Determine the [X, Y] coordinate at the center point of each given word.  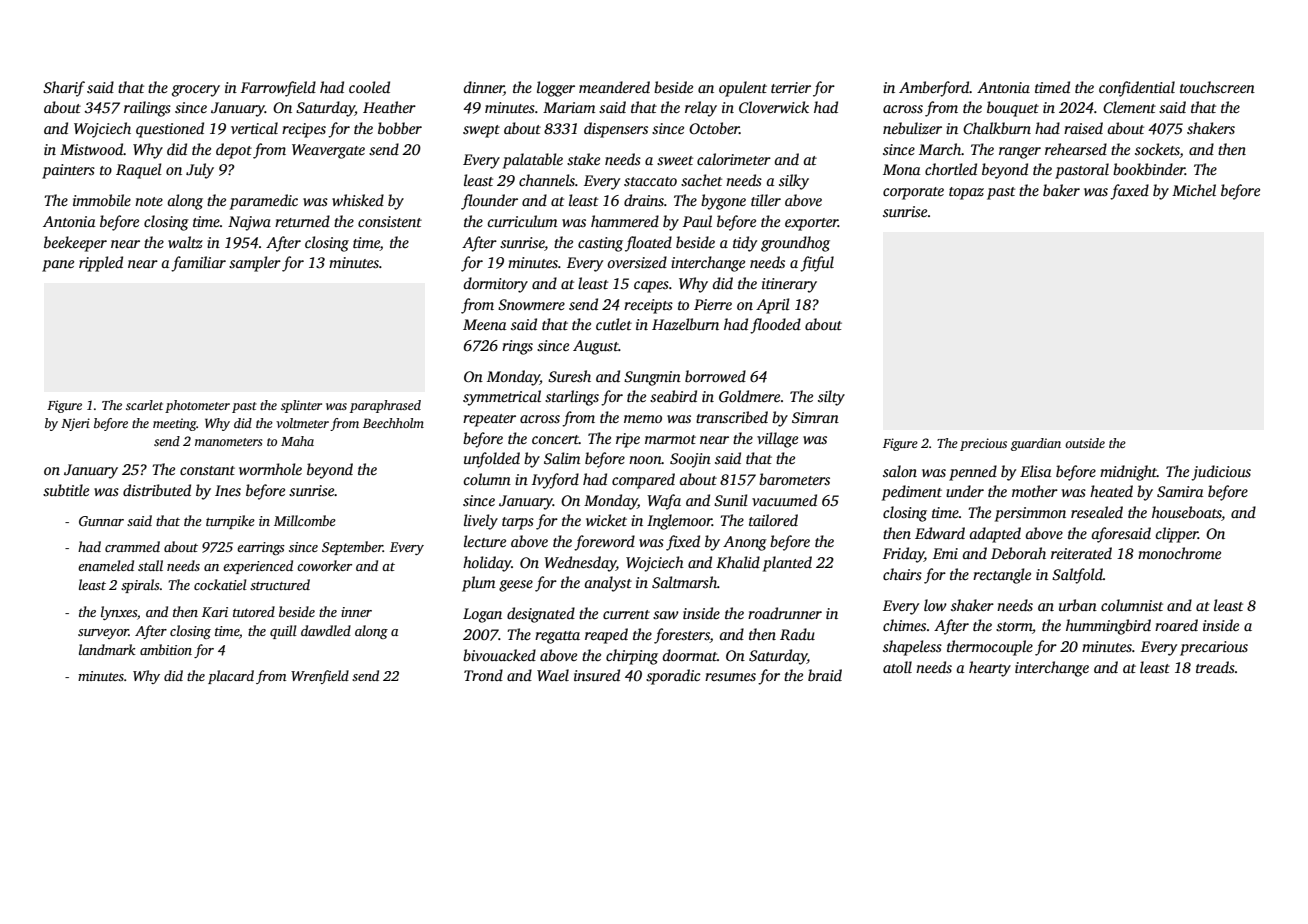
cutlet [614, 324]
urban [1078, 605]
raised [1083, 128]
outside [1085, 443]
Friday [903, 555]
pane [58, 266]
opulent [743, 89]
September [352, 548]
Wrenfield [320, 677]
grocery [196, 91]
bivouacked [499, 655]
